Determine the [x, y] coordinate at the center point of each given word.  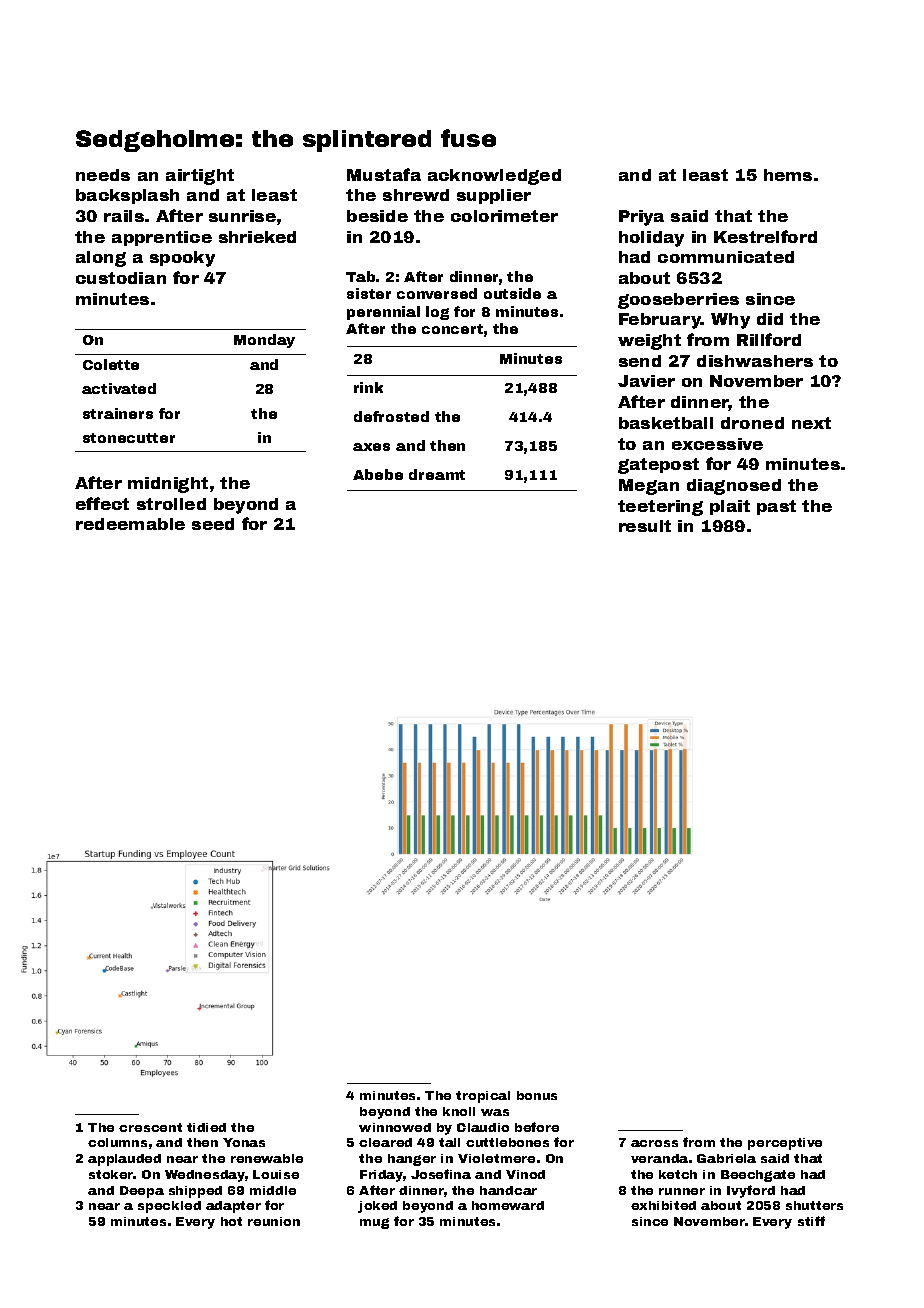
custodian [121, 278]
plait [730, 507]
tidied [206, 1127]
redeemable [130, 524]
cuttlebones [507, 1142]
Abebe [378, 474]
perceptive [785, 1144]
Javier [646, 381]
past [776, 507]
